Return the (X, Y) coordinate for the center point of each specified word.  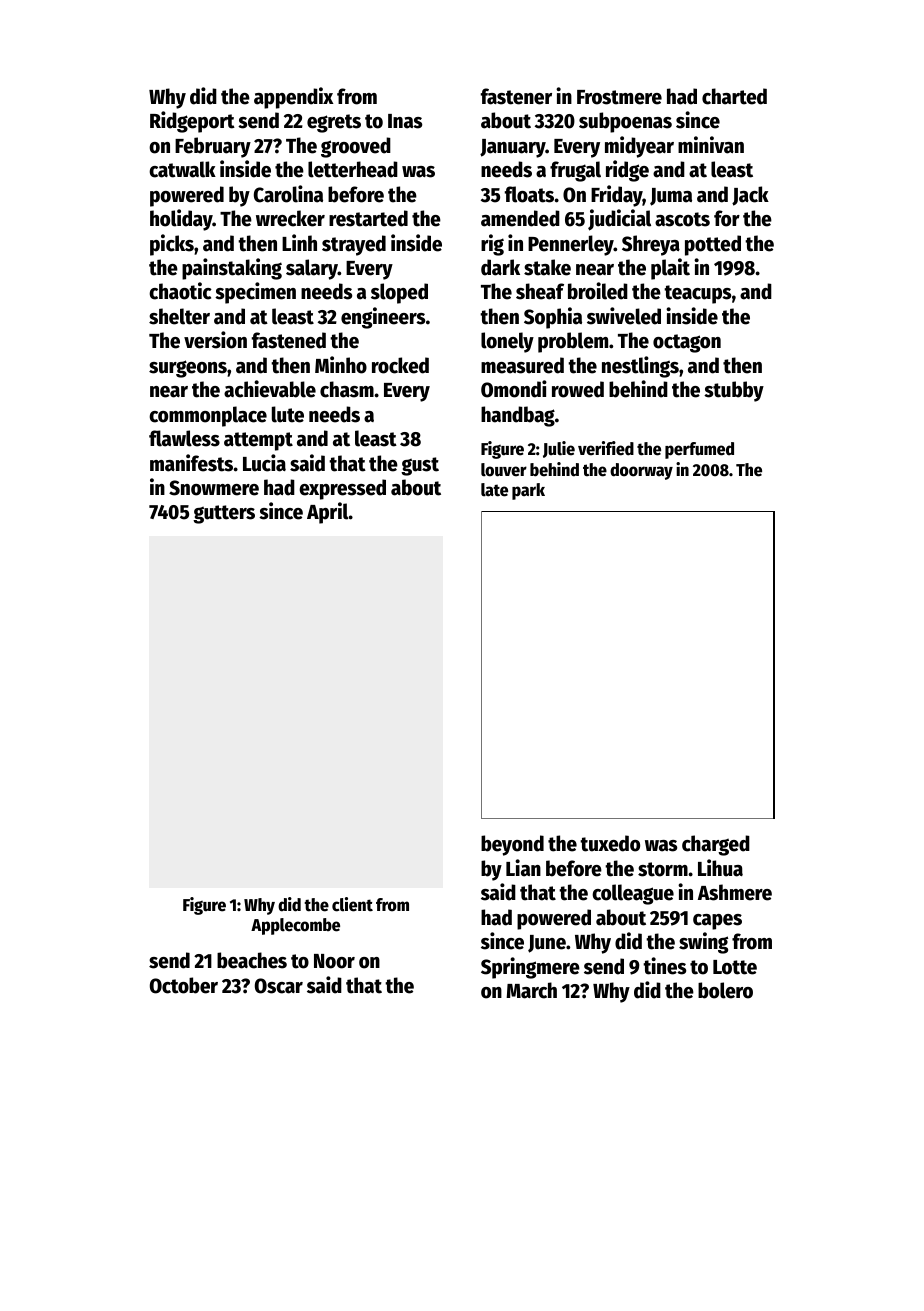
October (184, 985)
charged (716, 845)
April (328, 513)
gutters (224, 514)
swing (703, 943)
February (213, 147)
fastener (516, 96)
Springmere (530, 968)
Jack (750, 196)
